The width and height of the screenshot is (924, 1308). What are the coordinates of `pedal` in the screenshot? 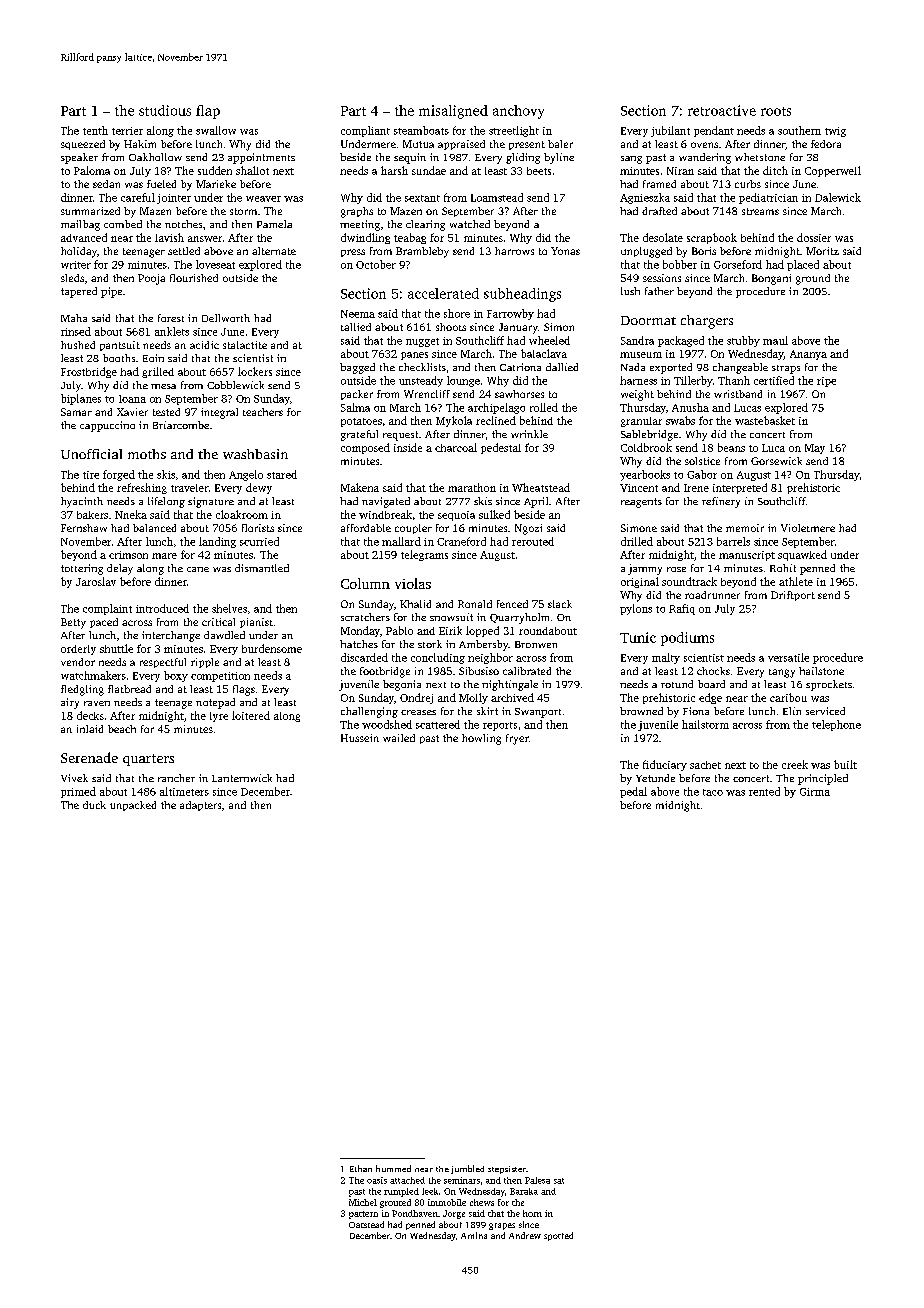 It's located at (633, 792).
